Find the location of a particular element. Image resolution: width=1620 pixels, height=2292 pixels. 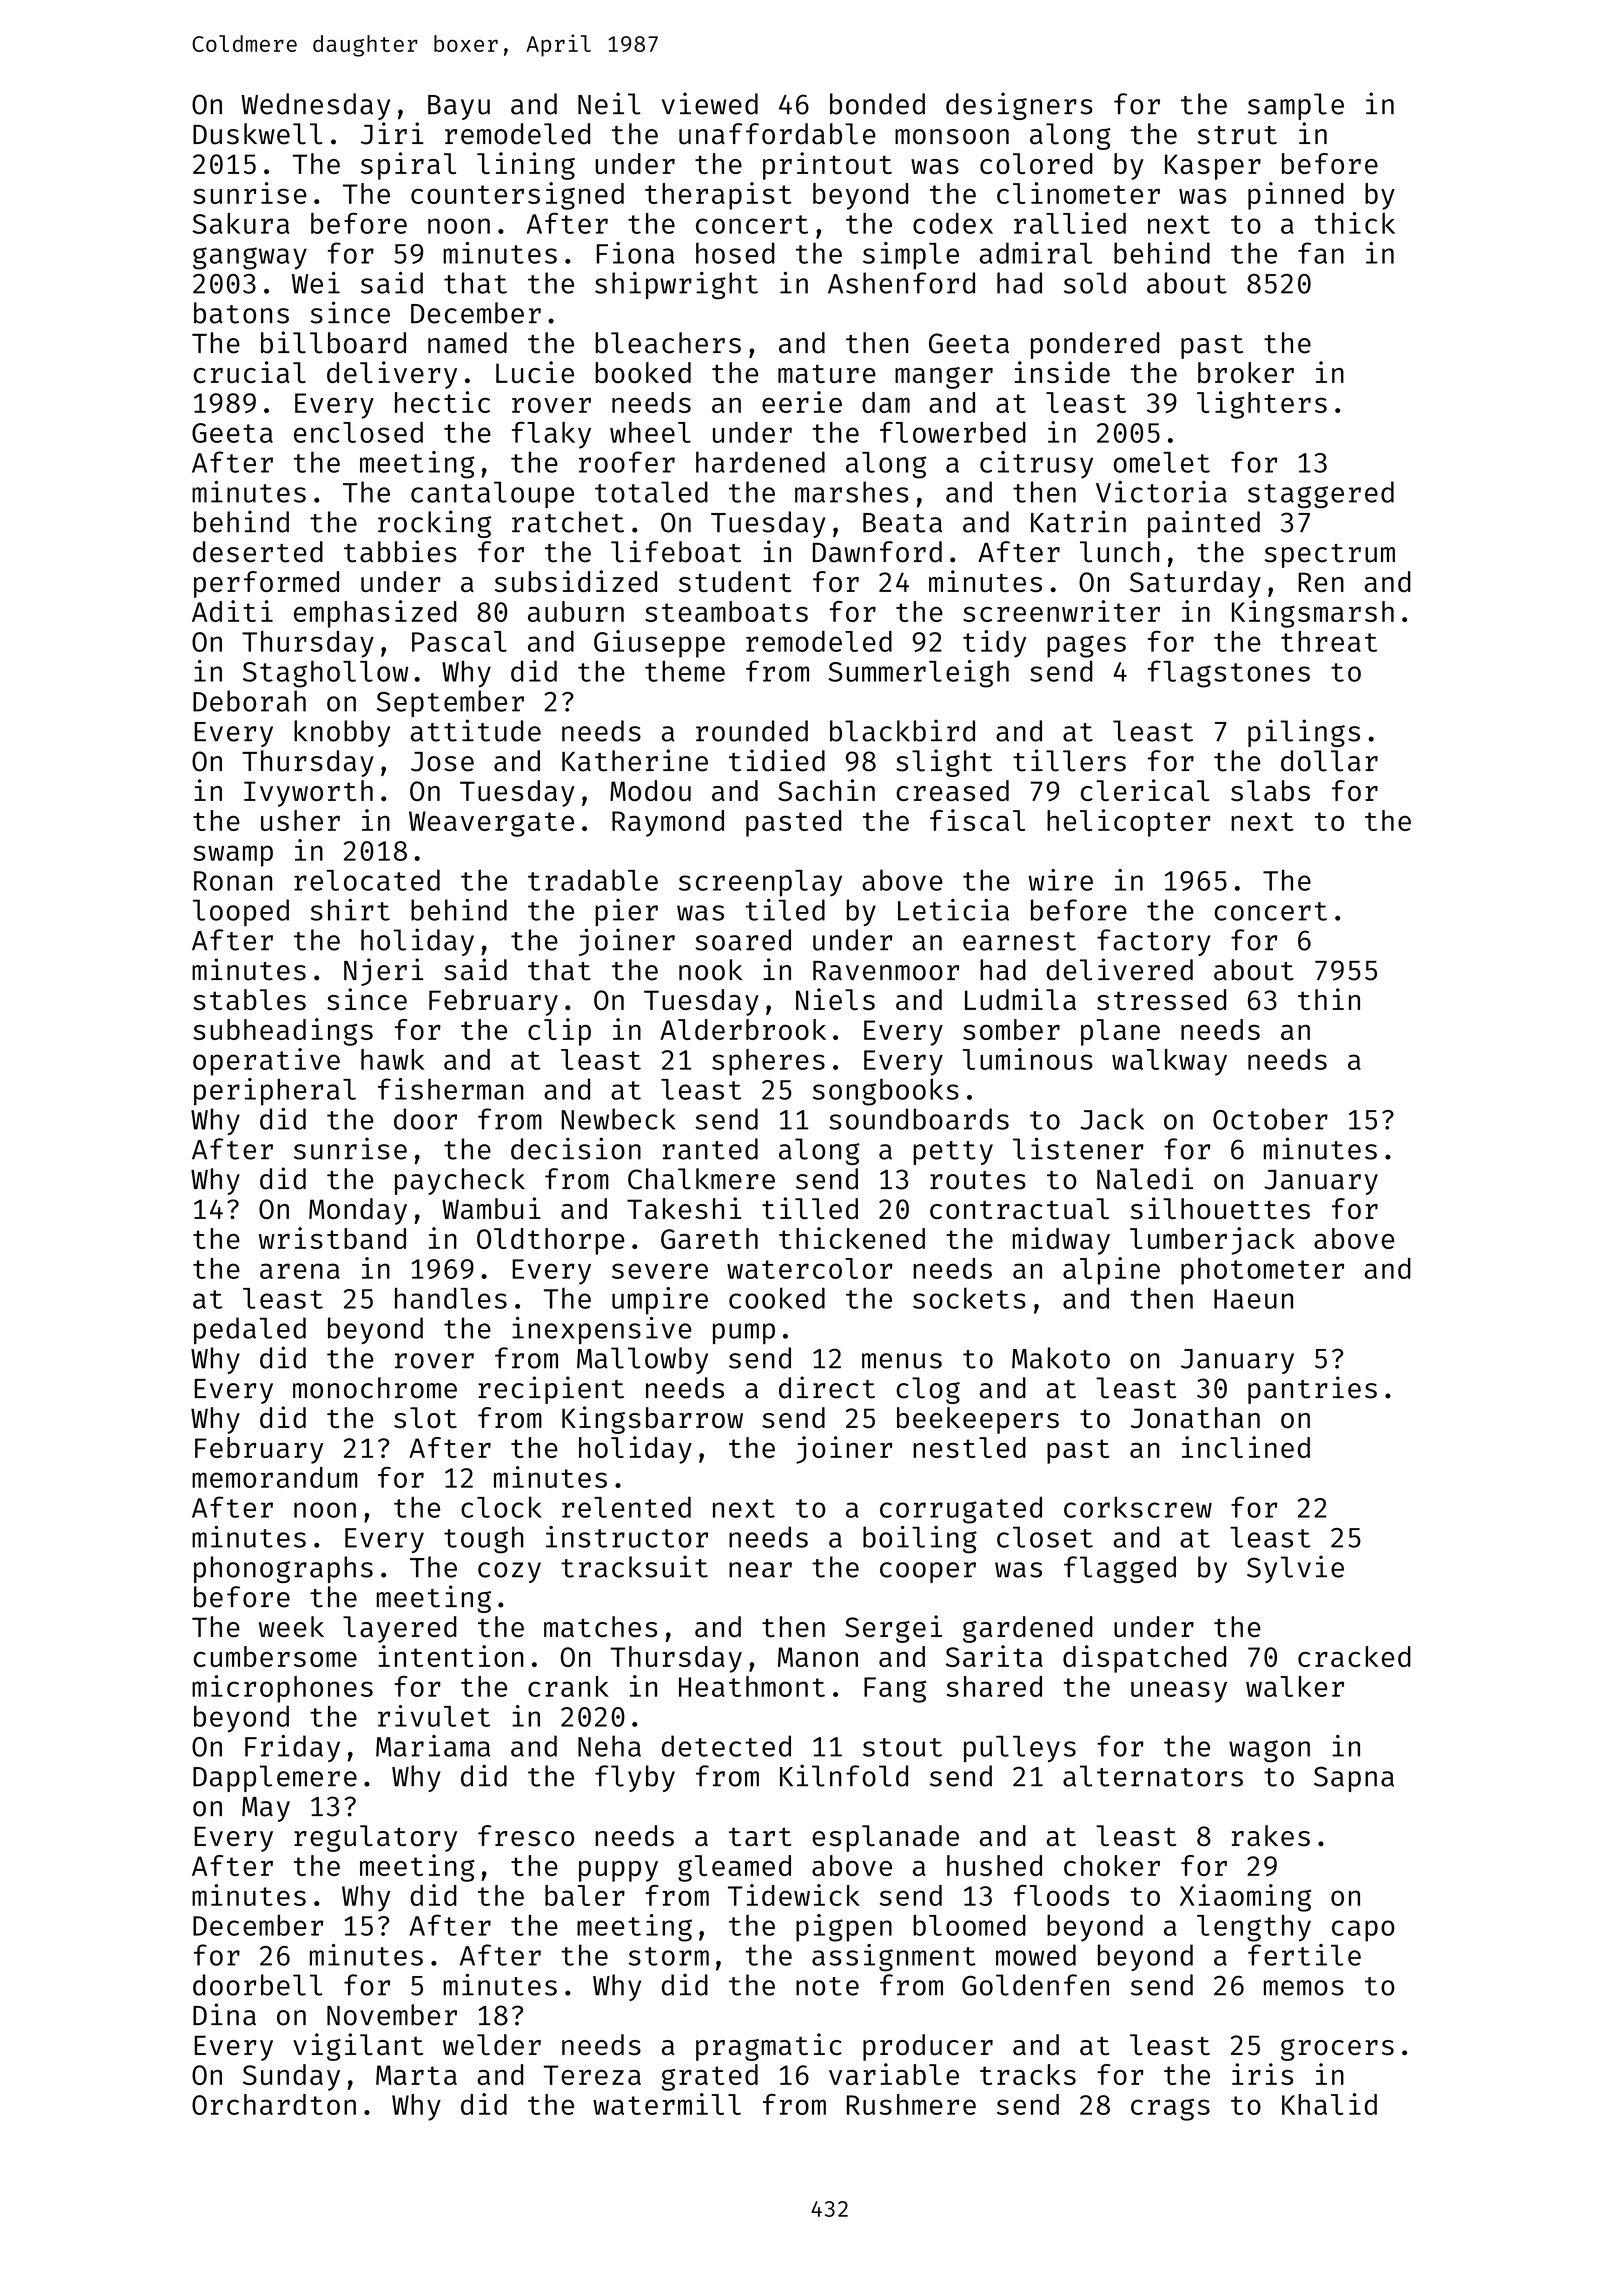

bonded is located at coordinates (877, 104).
